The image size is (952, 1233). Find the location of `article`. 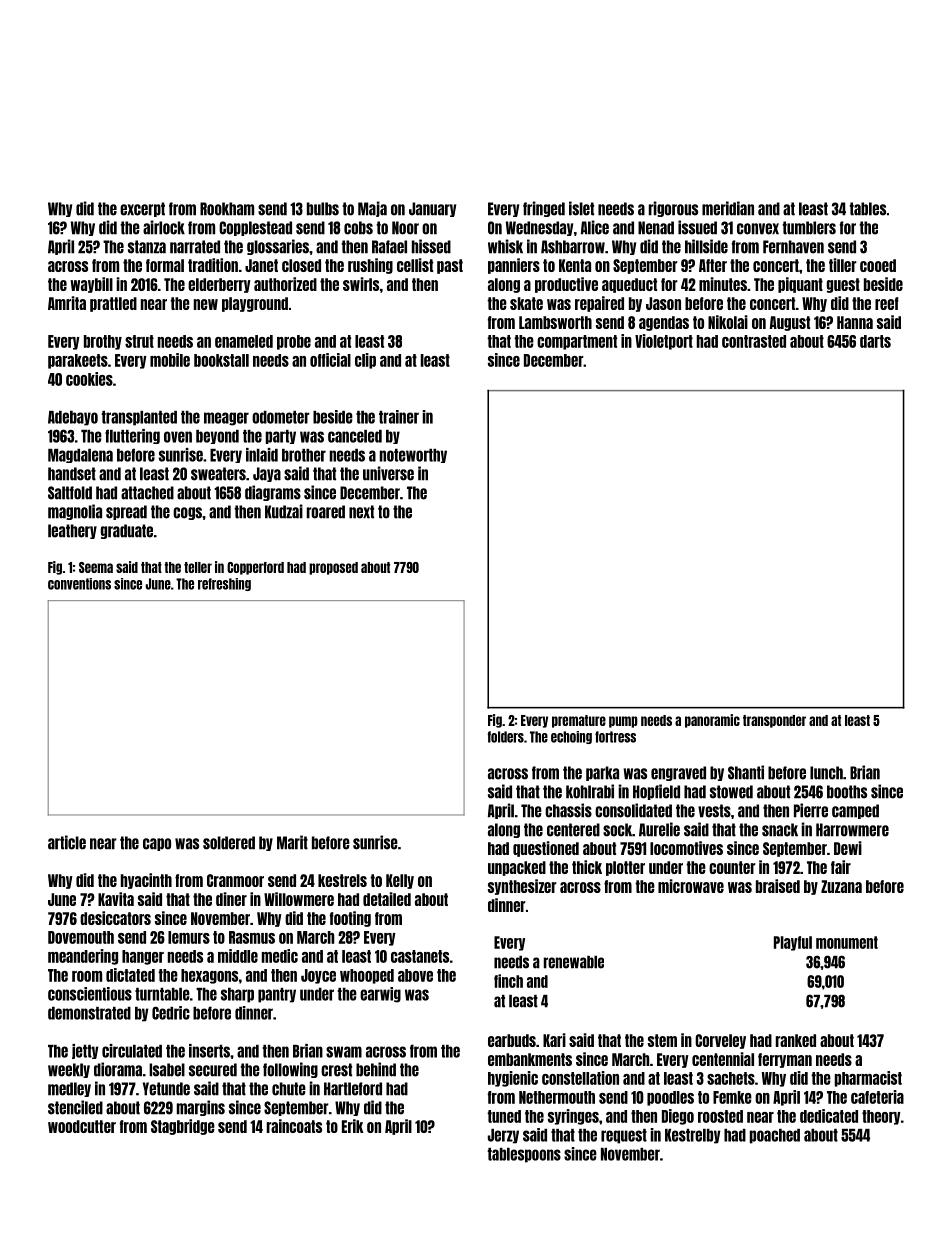

article is located at coordinates (67, 842).
